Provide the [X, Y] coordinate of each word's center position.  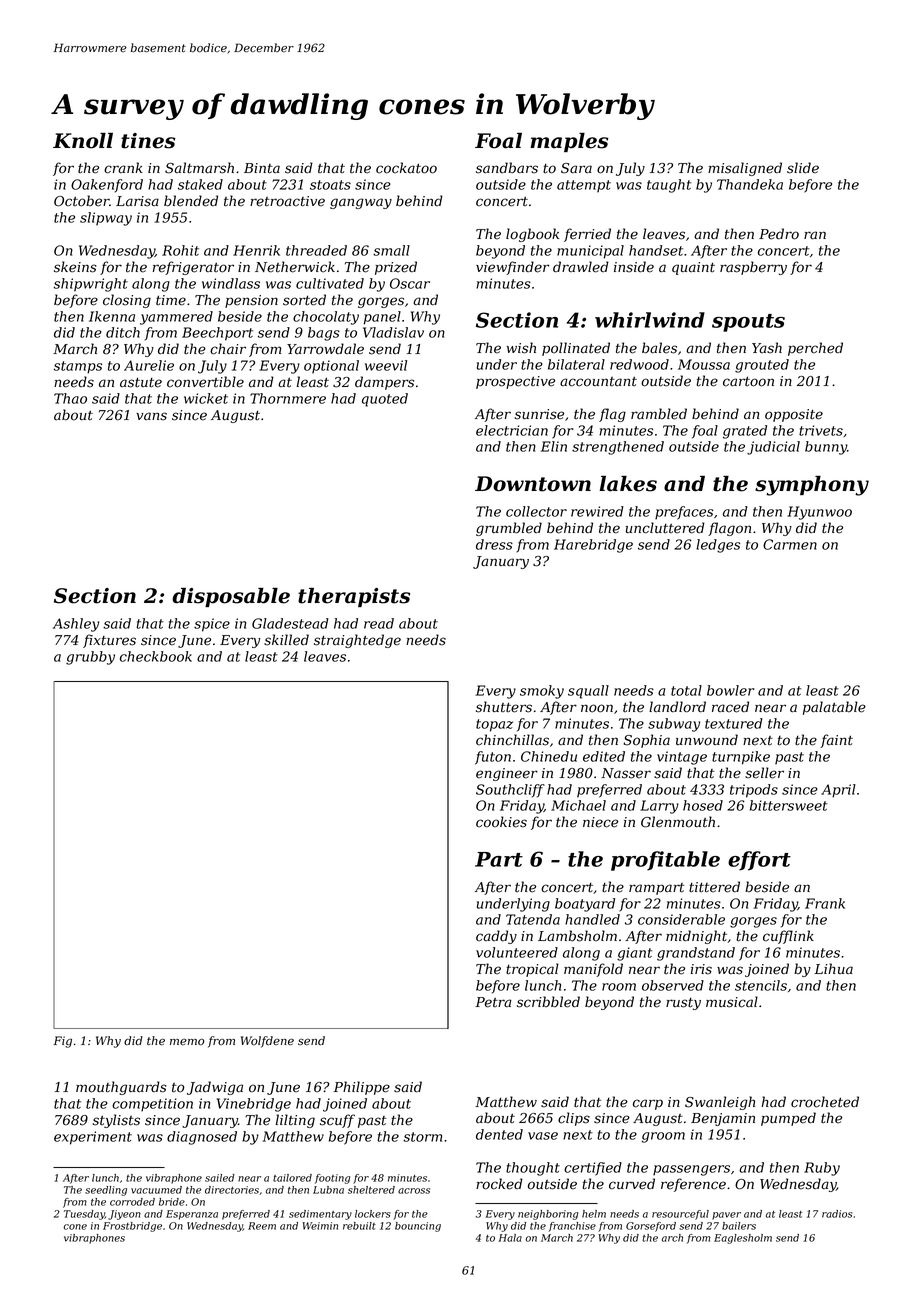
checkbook [156, 656]
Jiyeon [124, 1215]
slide [803, 168]
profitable [665, 861]
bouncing [418, 1227]
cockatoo [406, 168]
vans [151, 416]
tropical [532, 970]
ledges [718, 546]
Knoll [83, 141]
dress [494, 544]
